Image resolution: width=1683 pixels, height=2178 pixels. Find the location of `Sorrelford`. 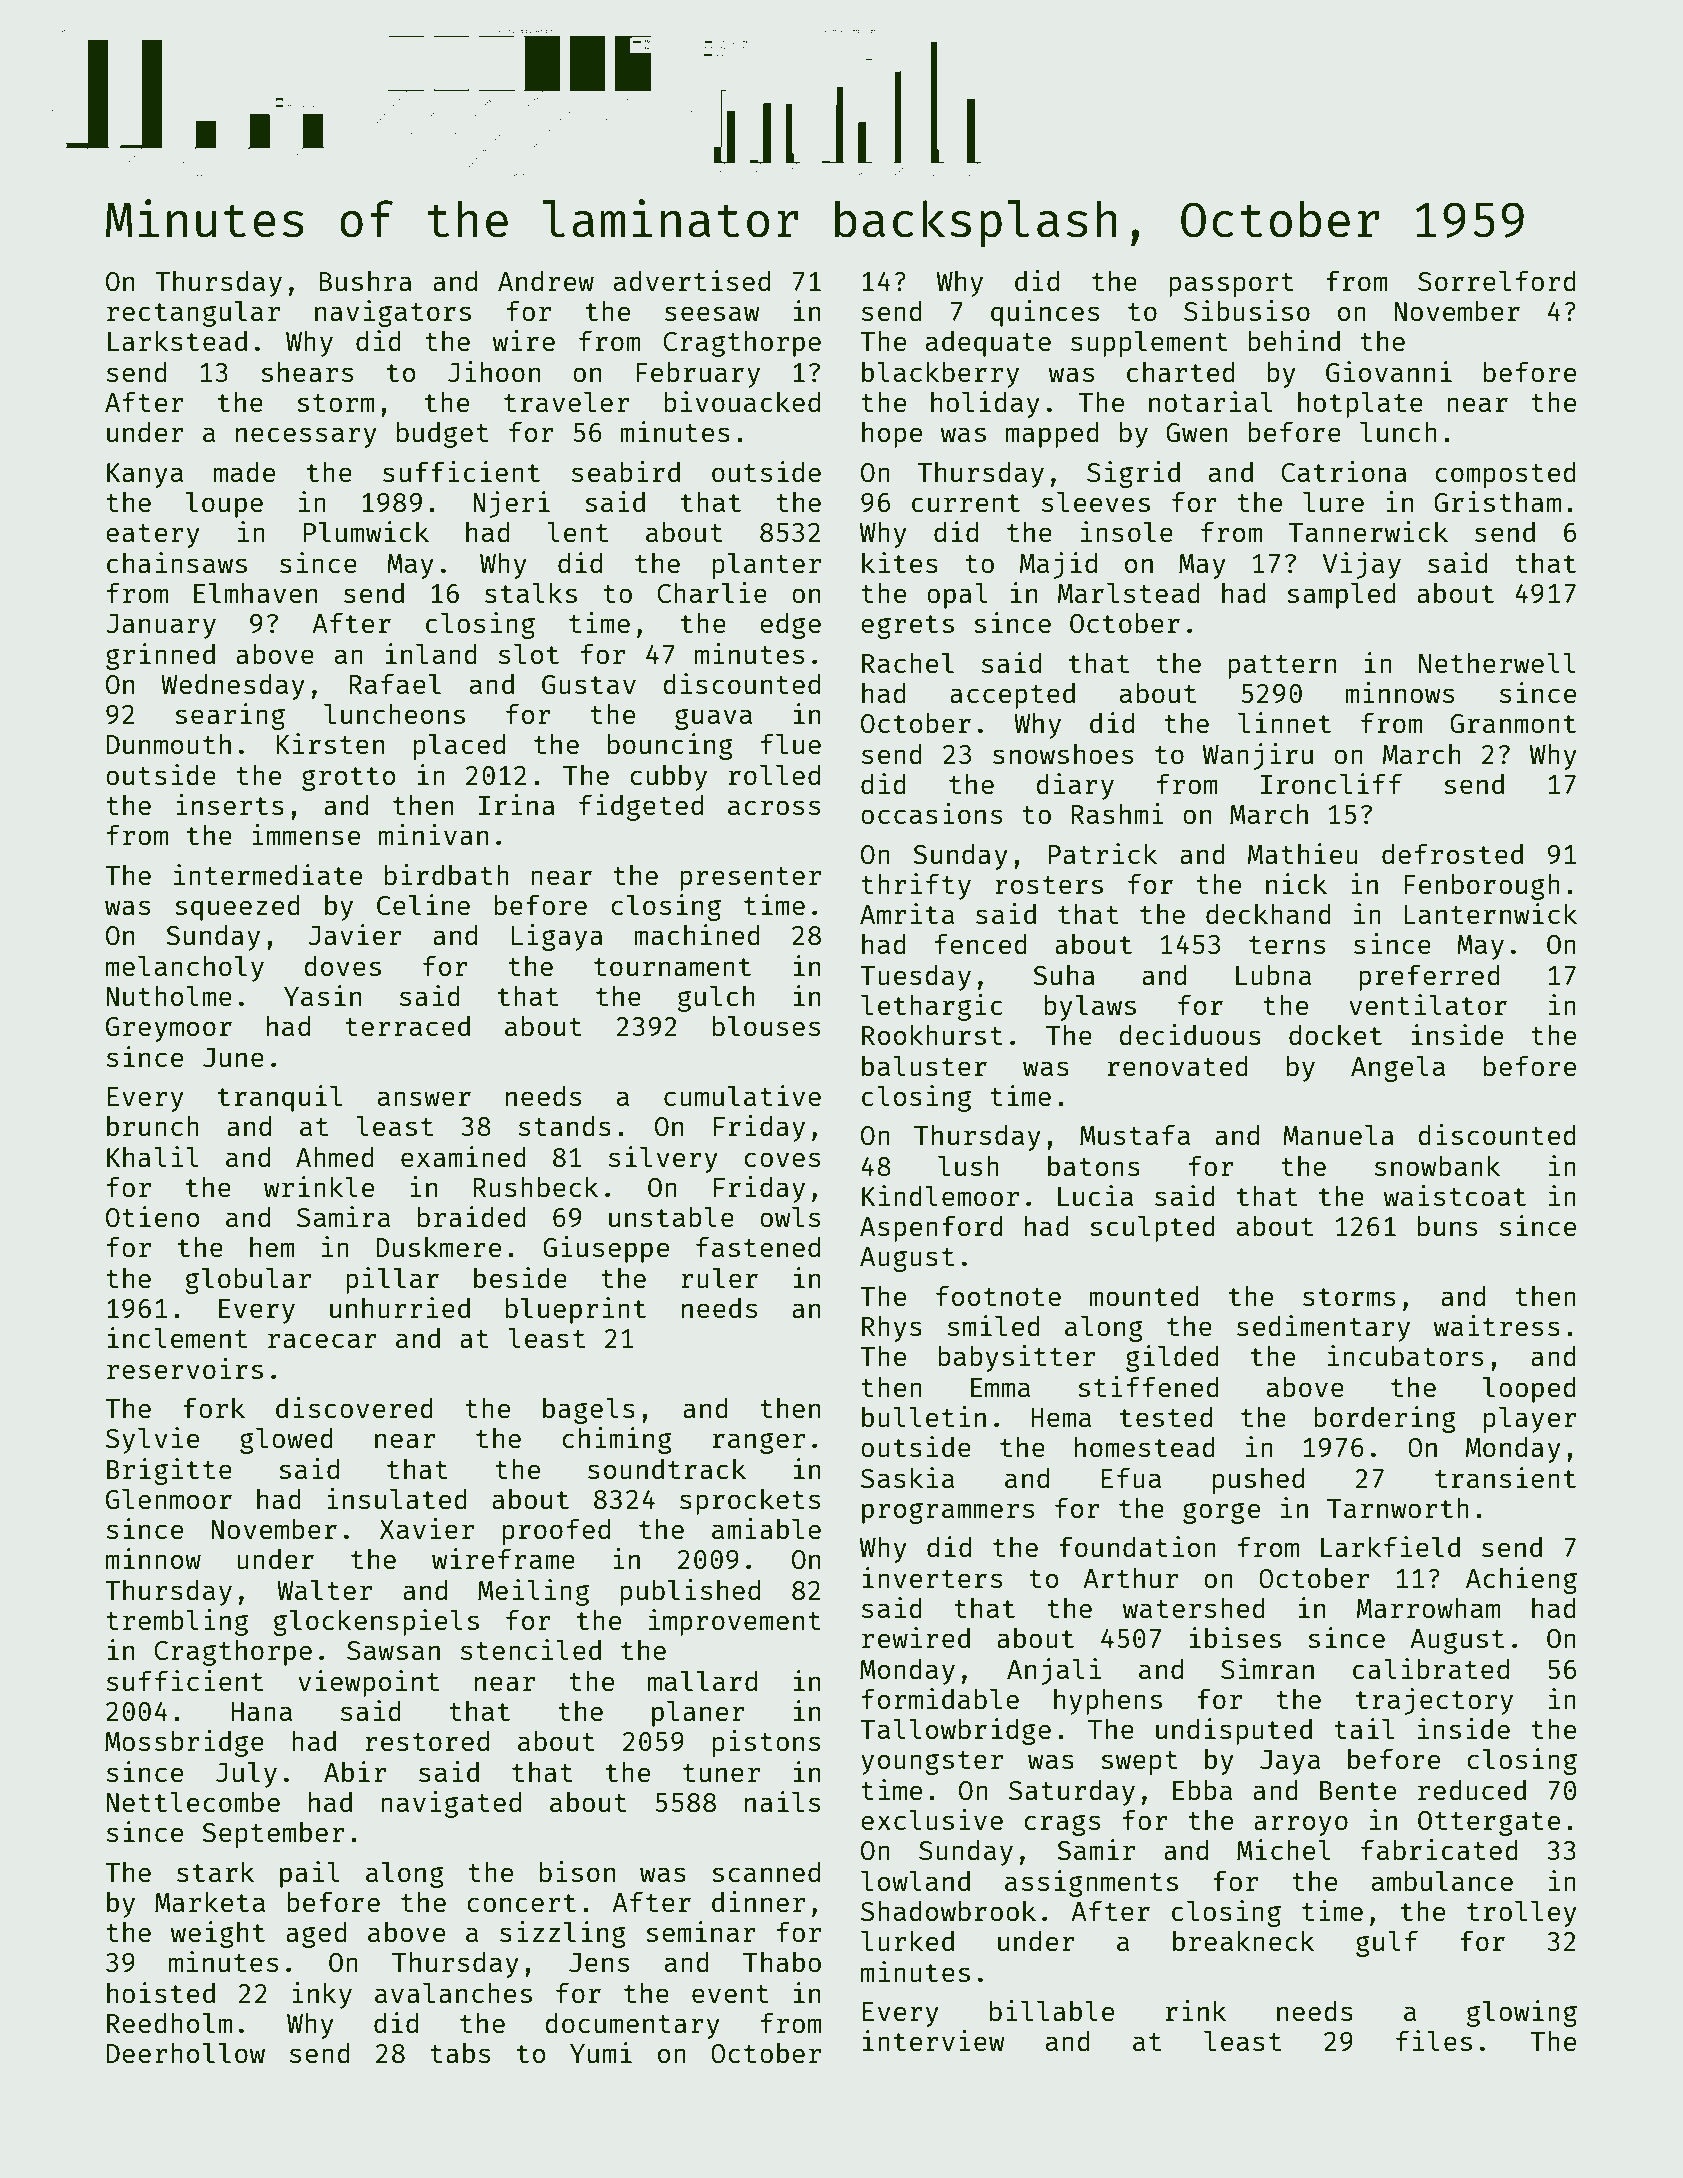

Sorrelford is located at coordinates (1497, 280).
